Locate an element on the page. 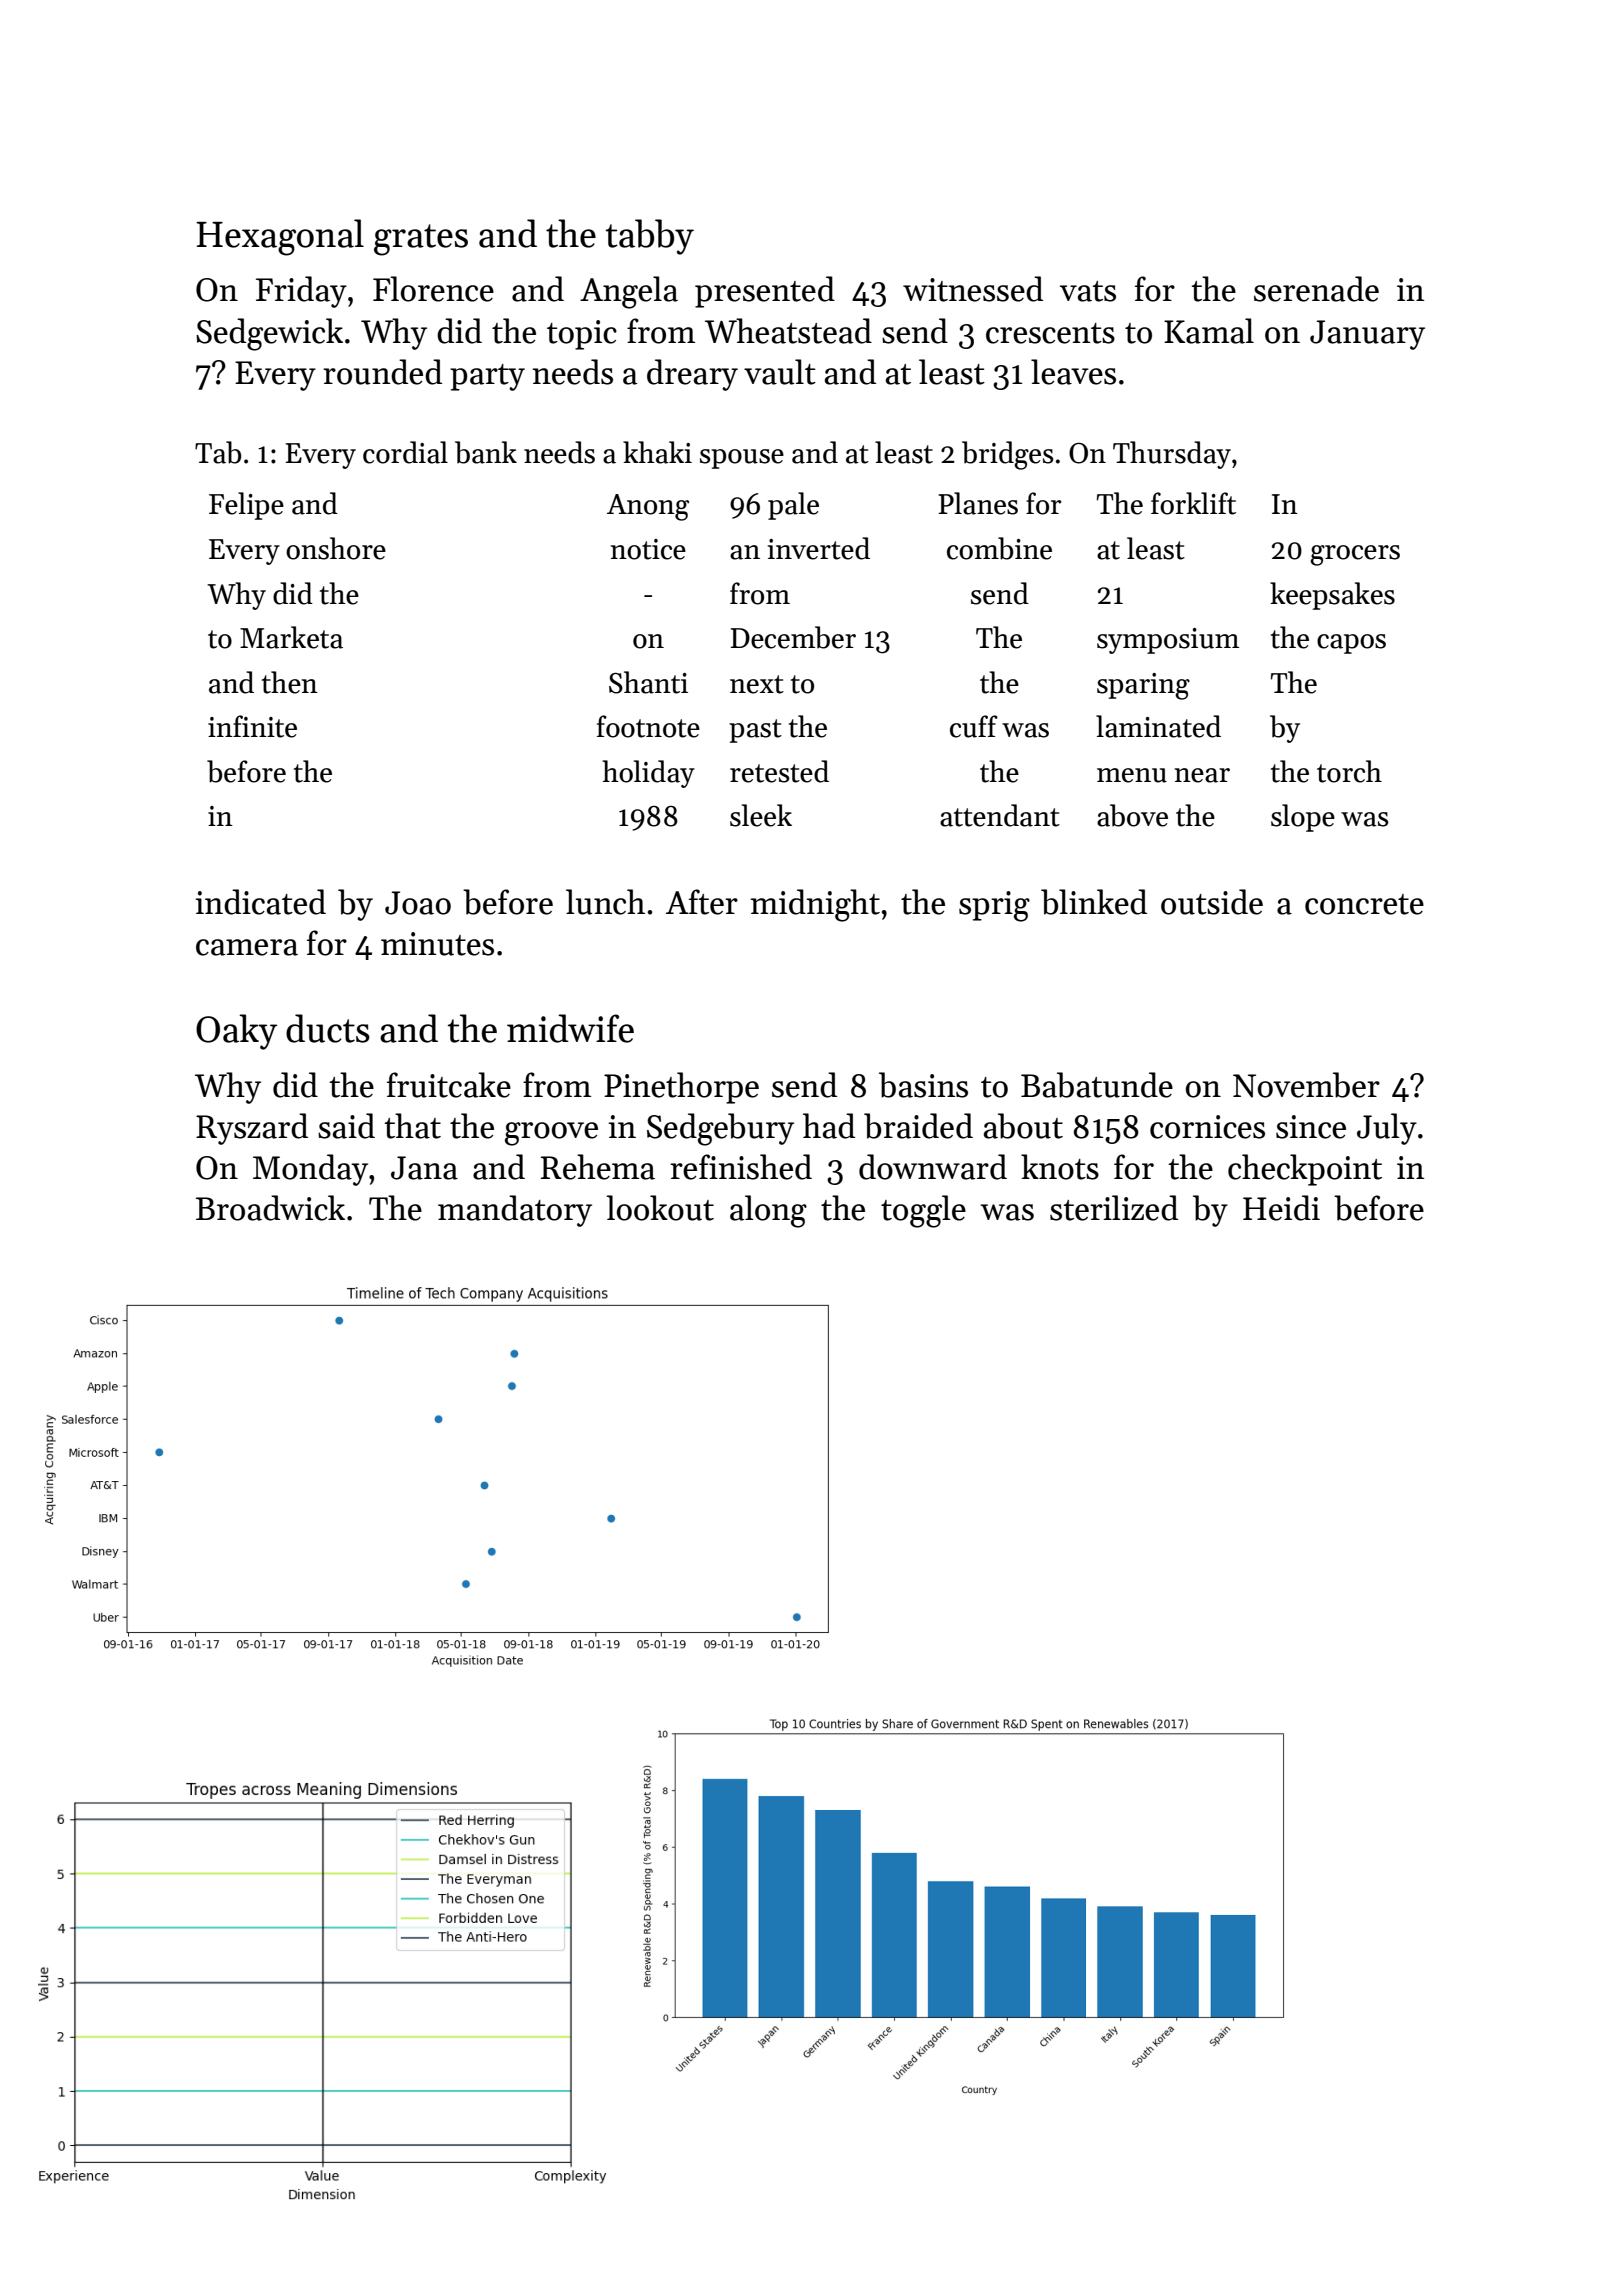 Image resolution: width=1620 pixels, height=2292 pixels. grates is located at coordinates (421, 240).
